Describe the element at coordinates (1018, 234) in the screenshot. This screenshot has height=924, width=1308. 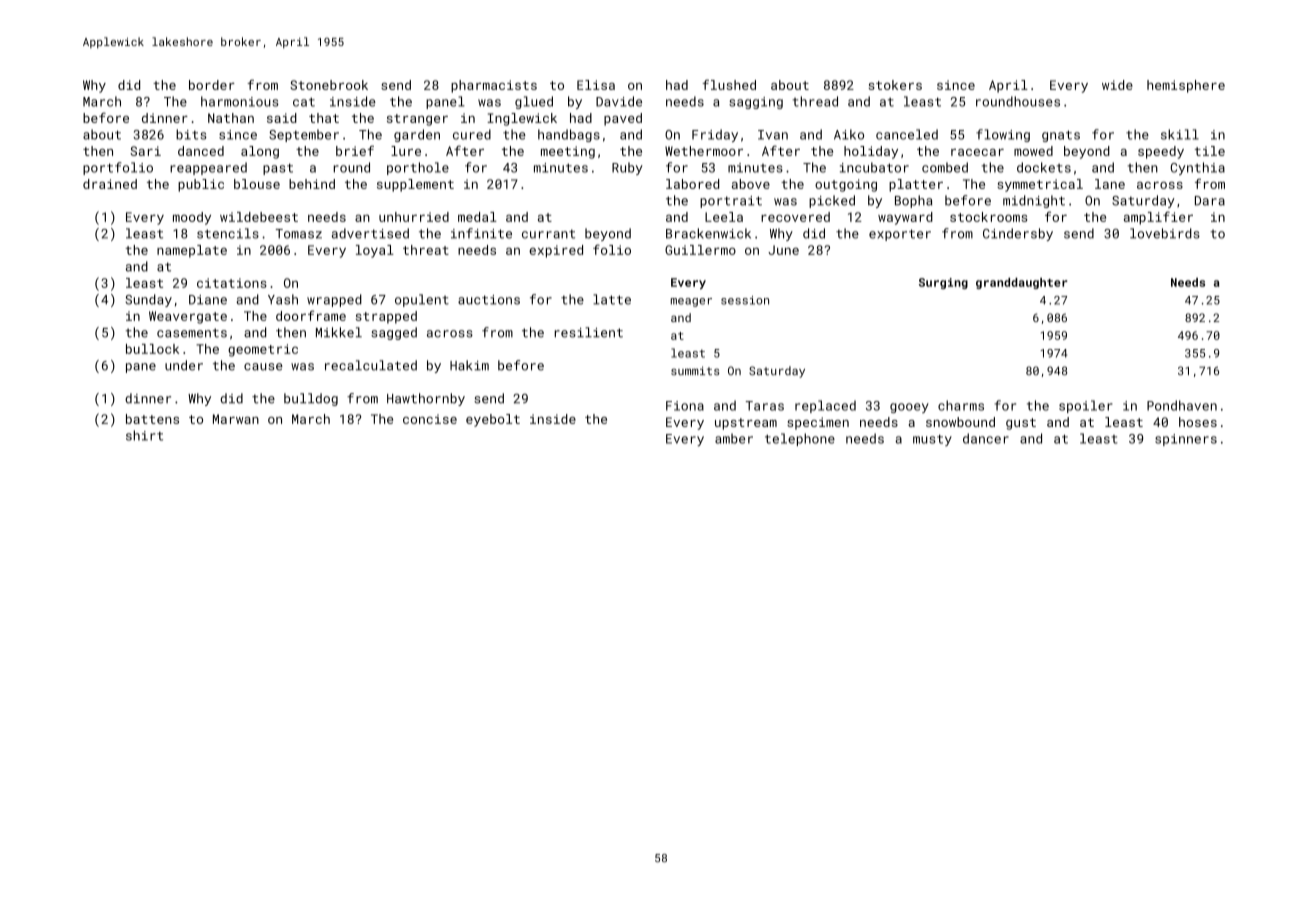
I see `Cindersby` at that location.
